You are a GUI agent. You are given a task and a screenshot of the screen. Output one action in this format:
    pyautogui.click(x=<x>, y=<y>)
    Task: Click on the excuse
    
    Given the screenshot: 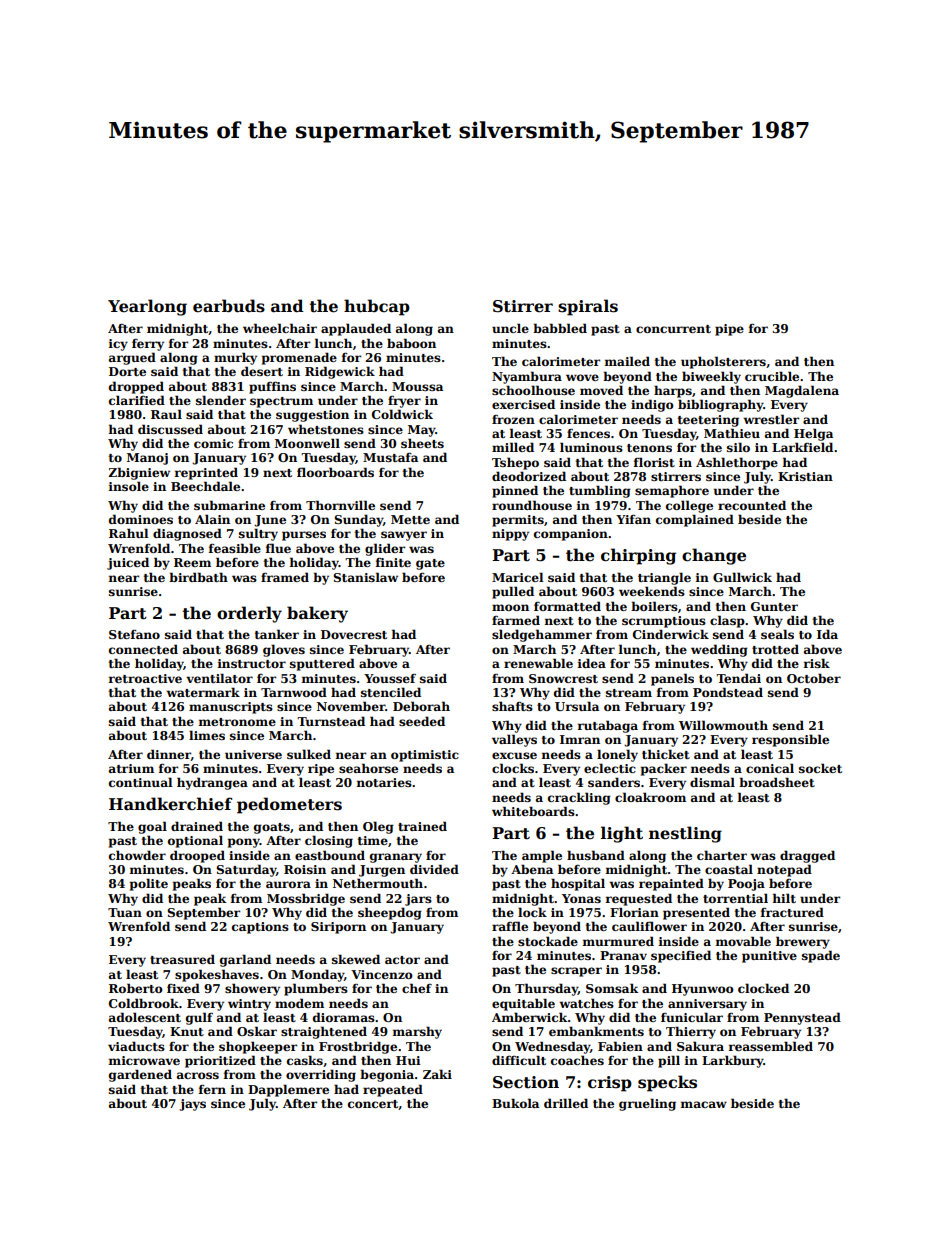 What is the action you would take?
    pyautogui.click(x=514, y=755)
